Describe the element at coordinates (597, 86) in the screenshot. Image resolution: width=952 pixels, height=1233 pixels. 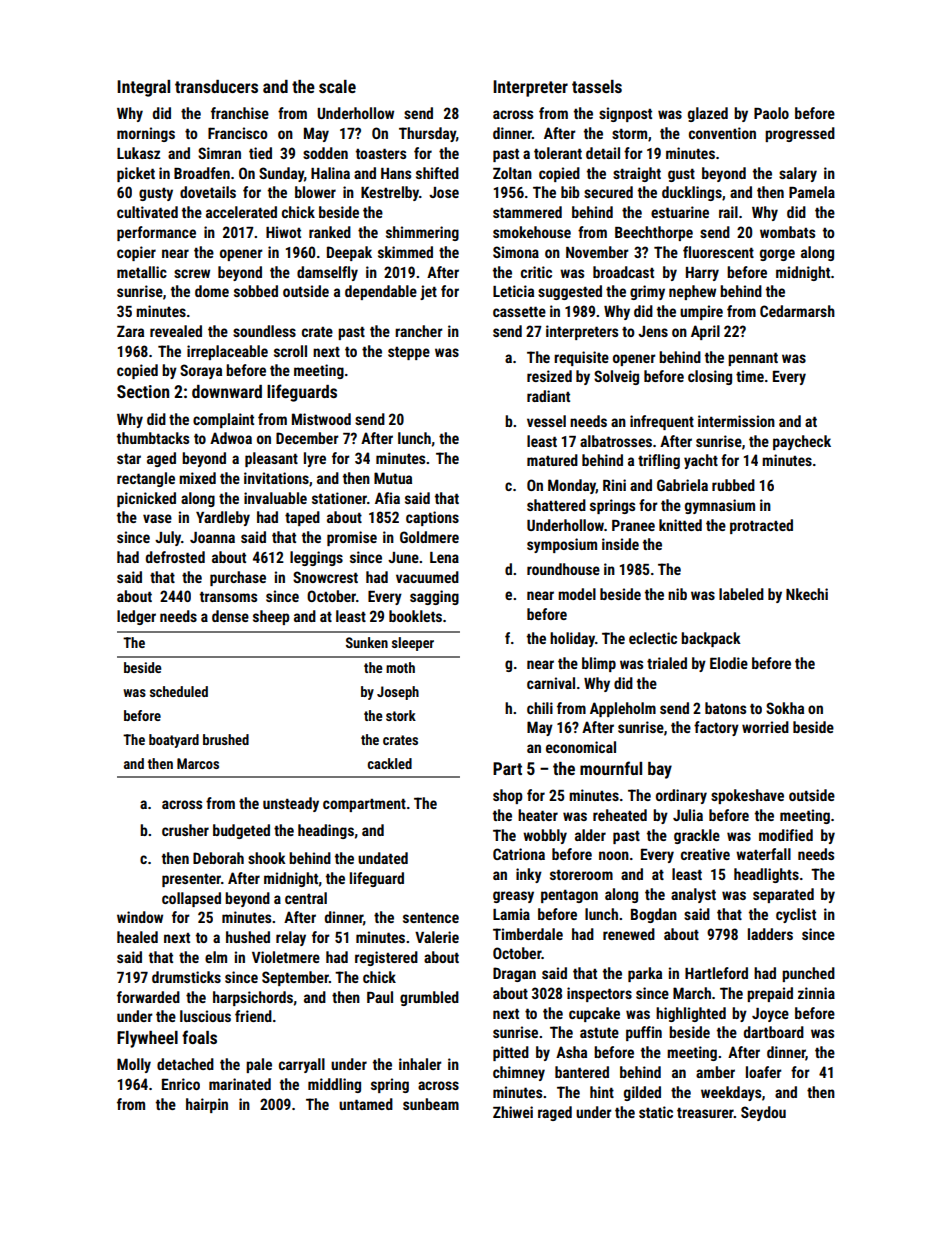
I see `tassels` at that location.
